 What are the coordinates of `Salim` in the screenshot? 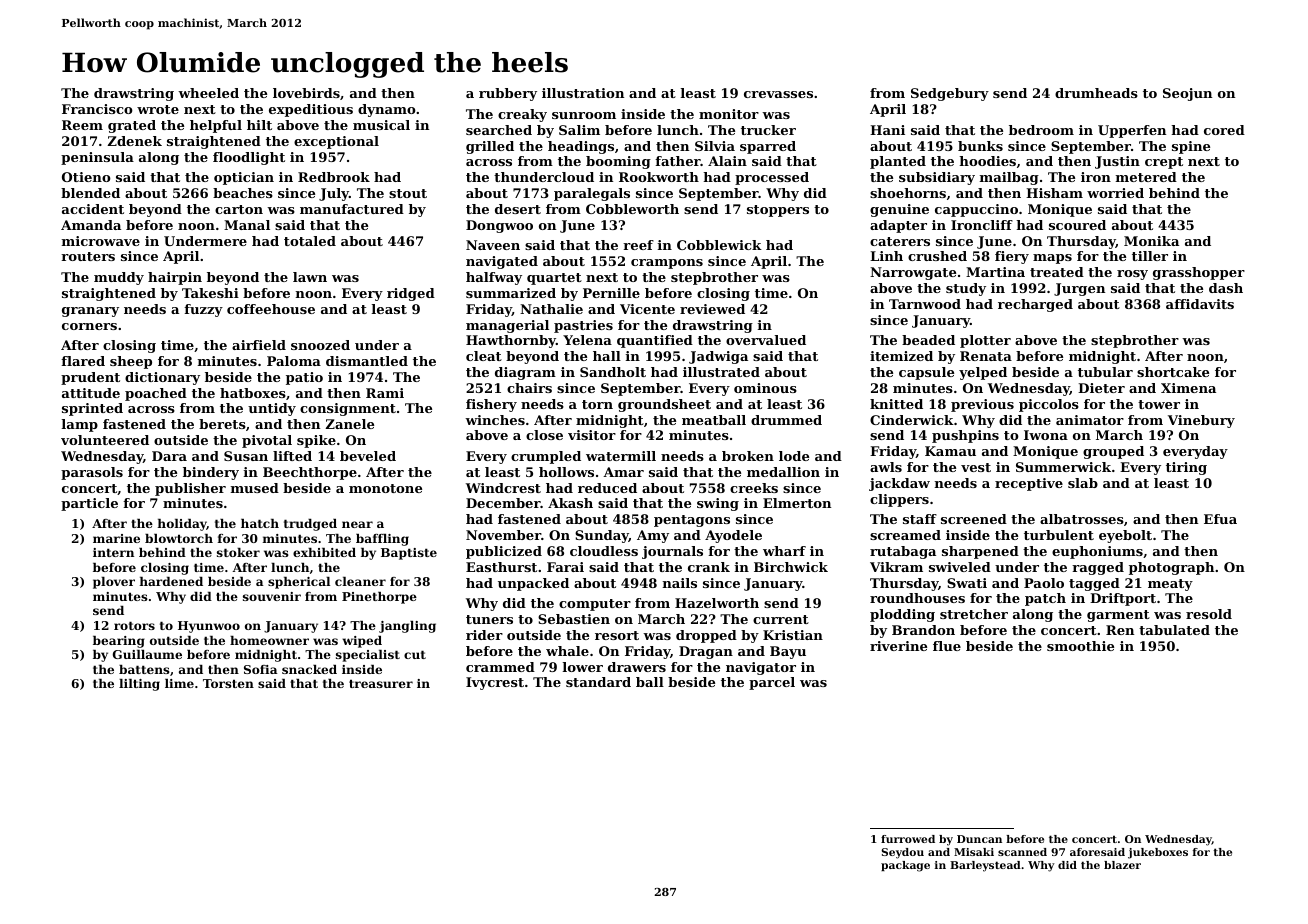 It's located at (579, 130).
